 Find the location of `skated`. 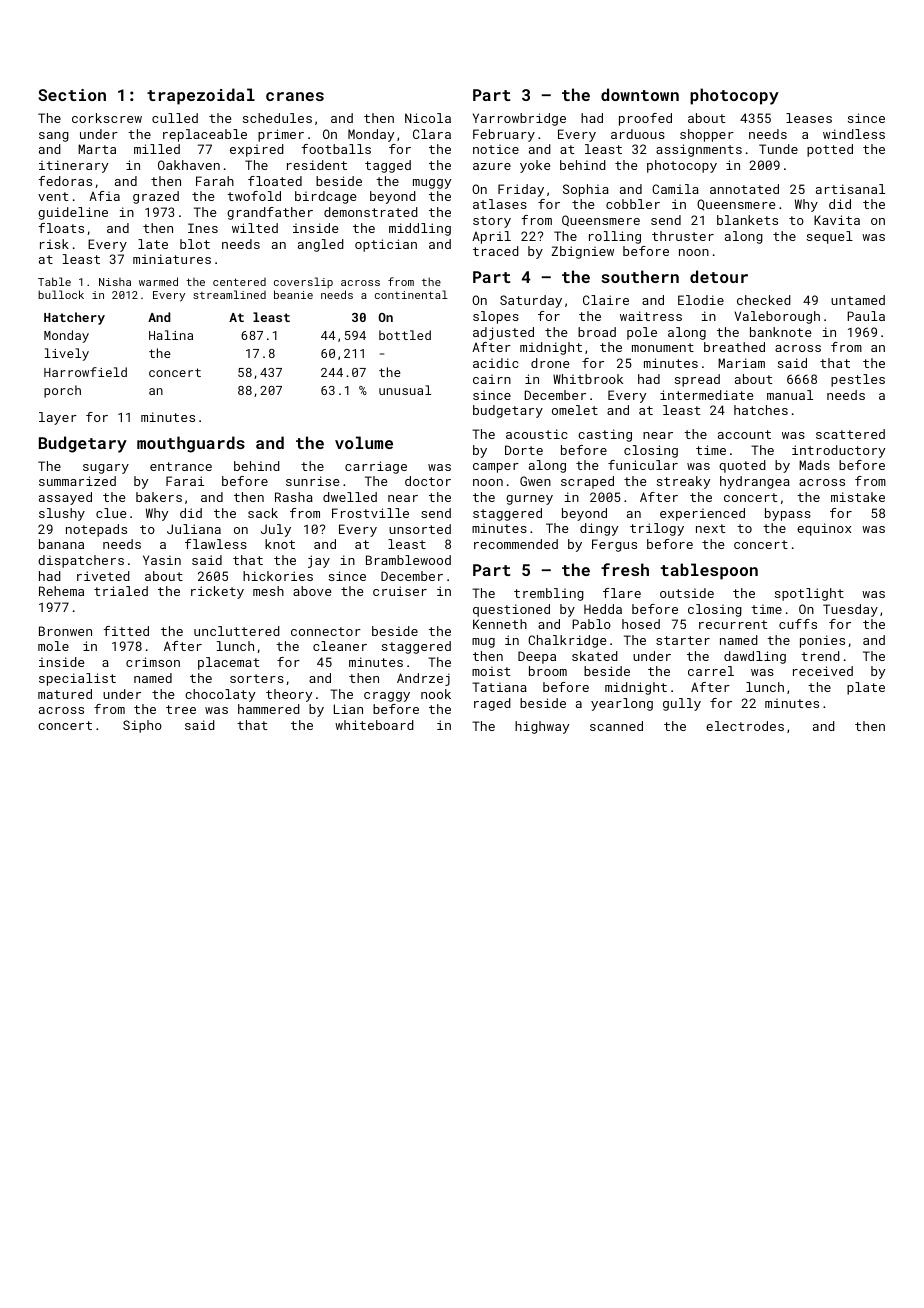

skated is located at coordinates (595, 656).
